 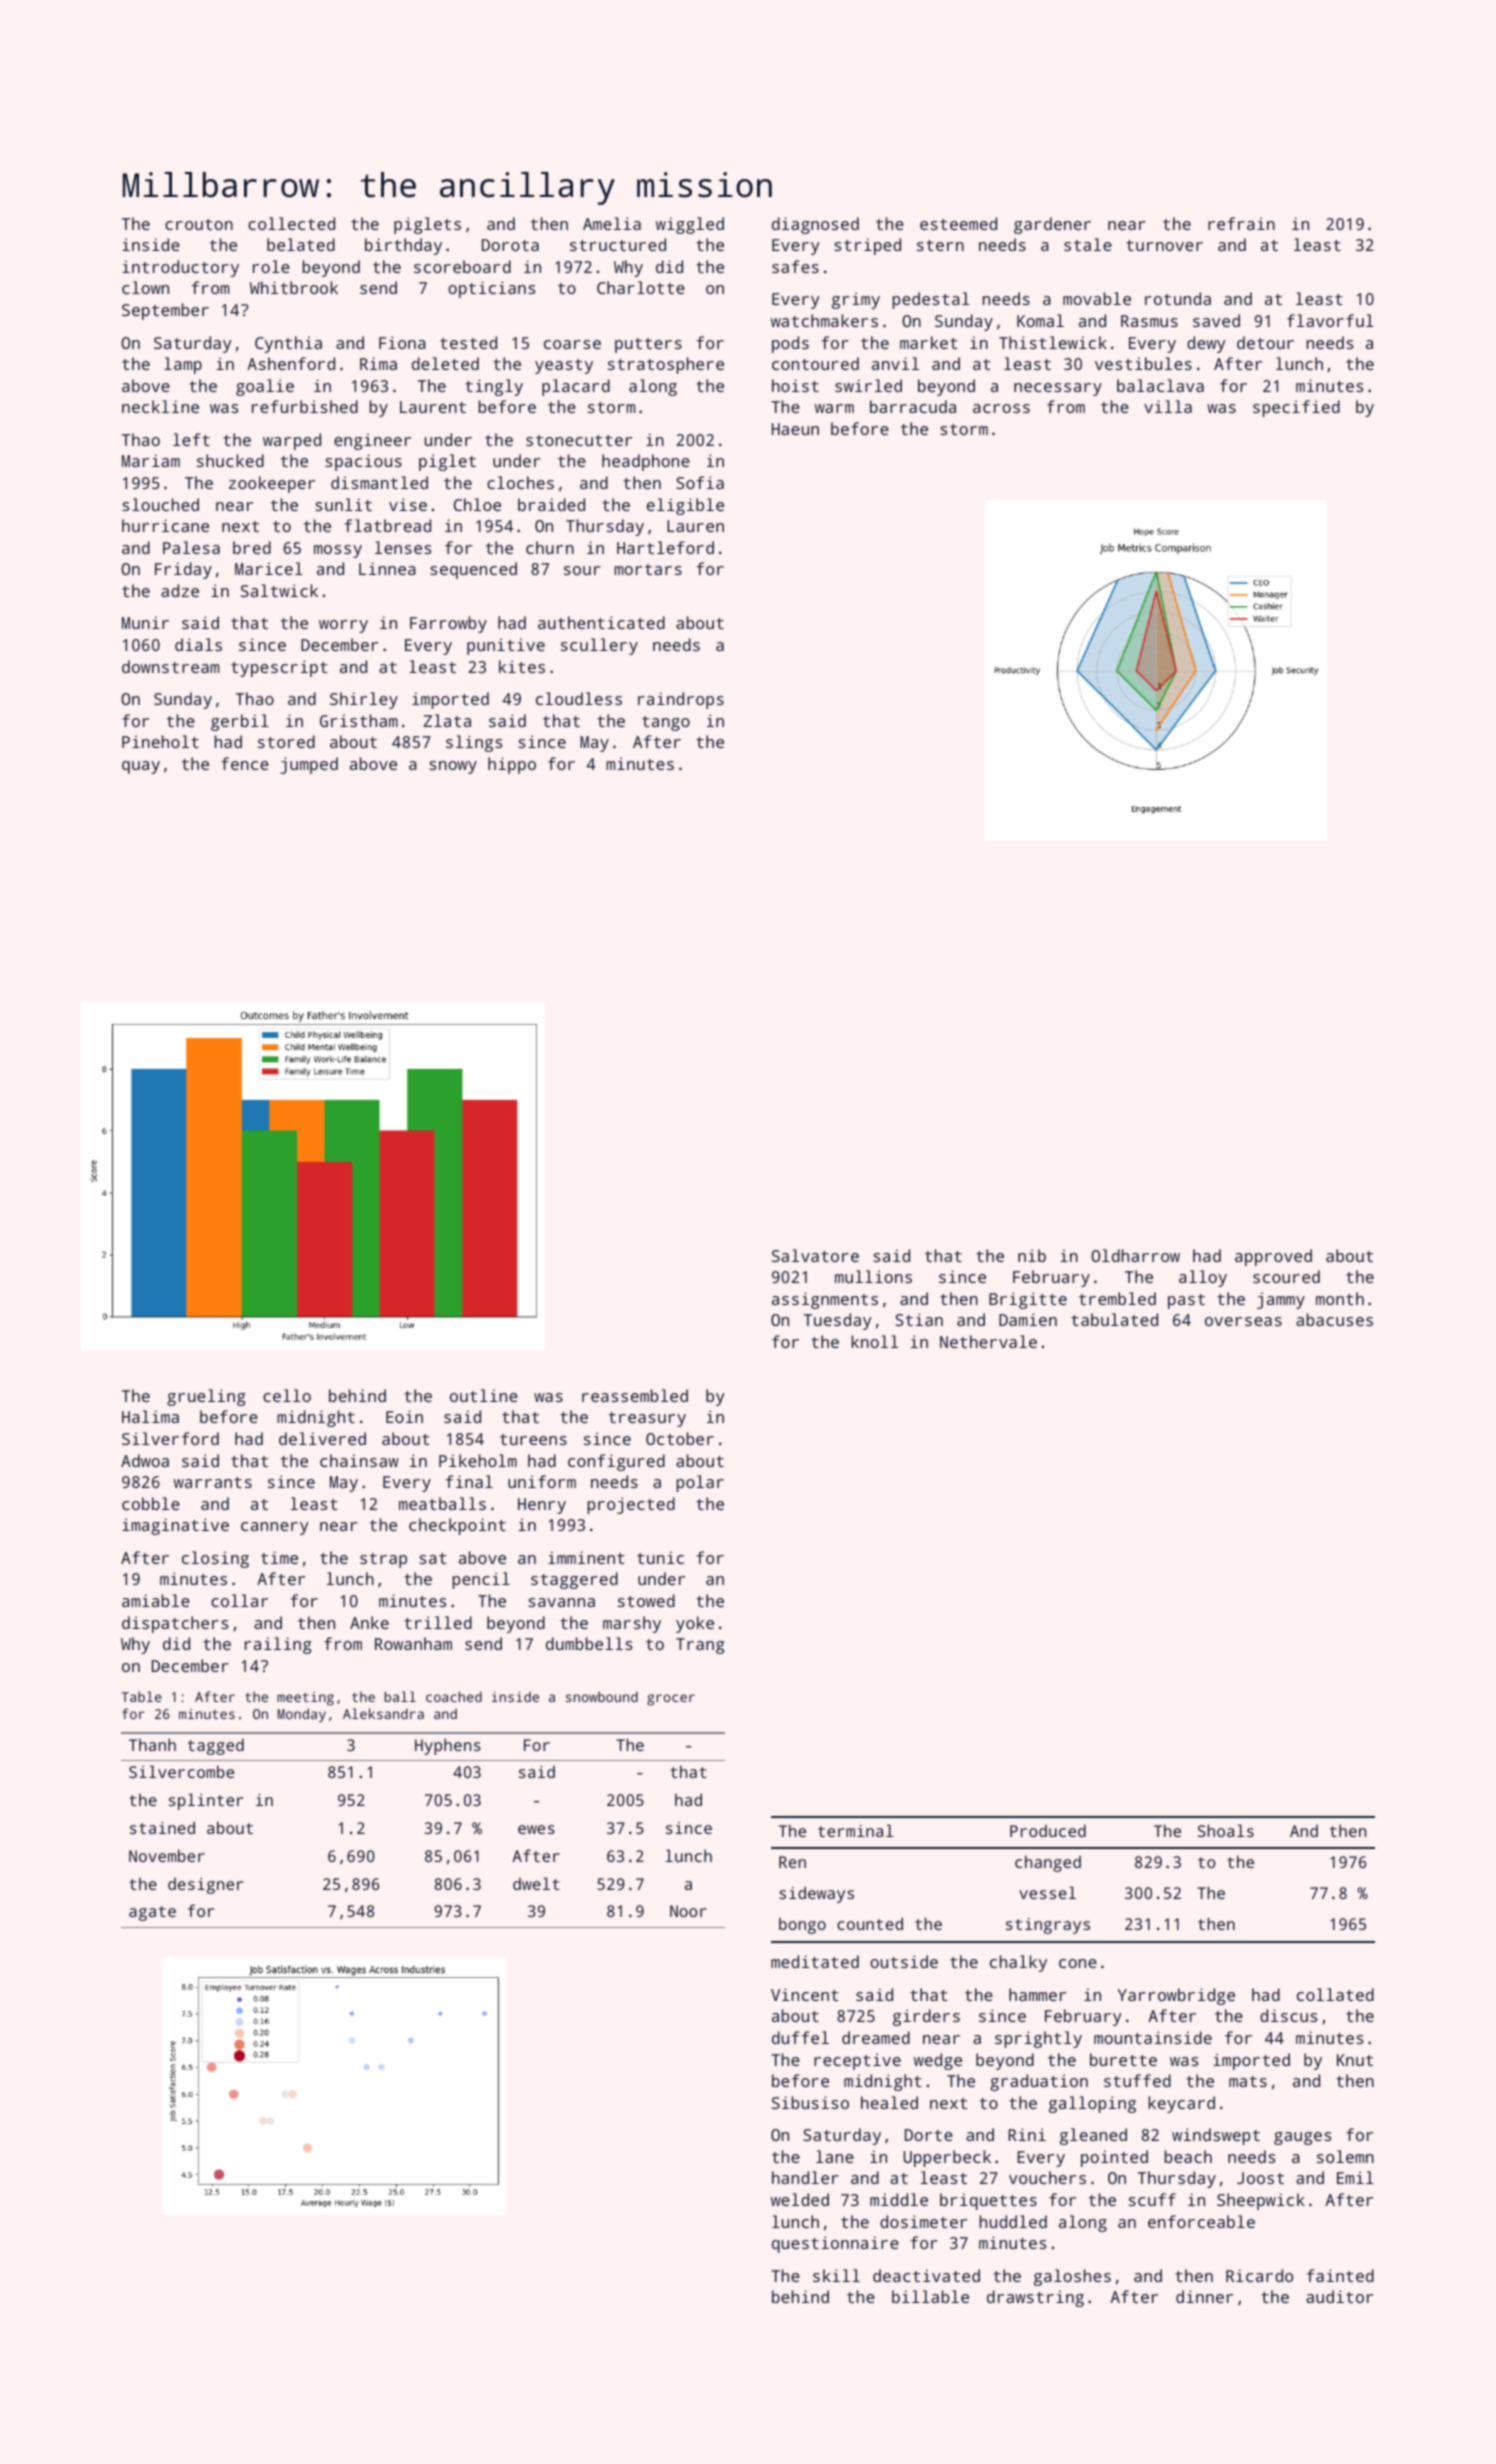 What do you see at coordinates (1340, 1298) in the screenshot?
I see `month` at bounding box center [1340, 1298].
